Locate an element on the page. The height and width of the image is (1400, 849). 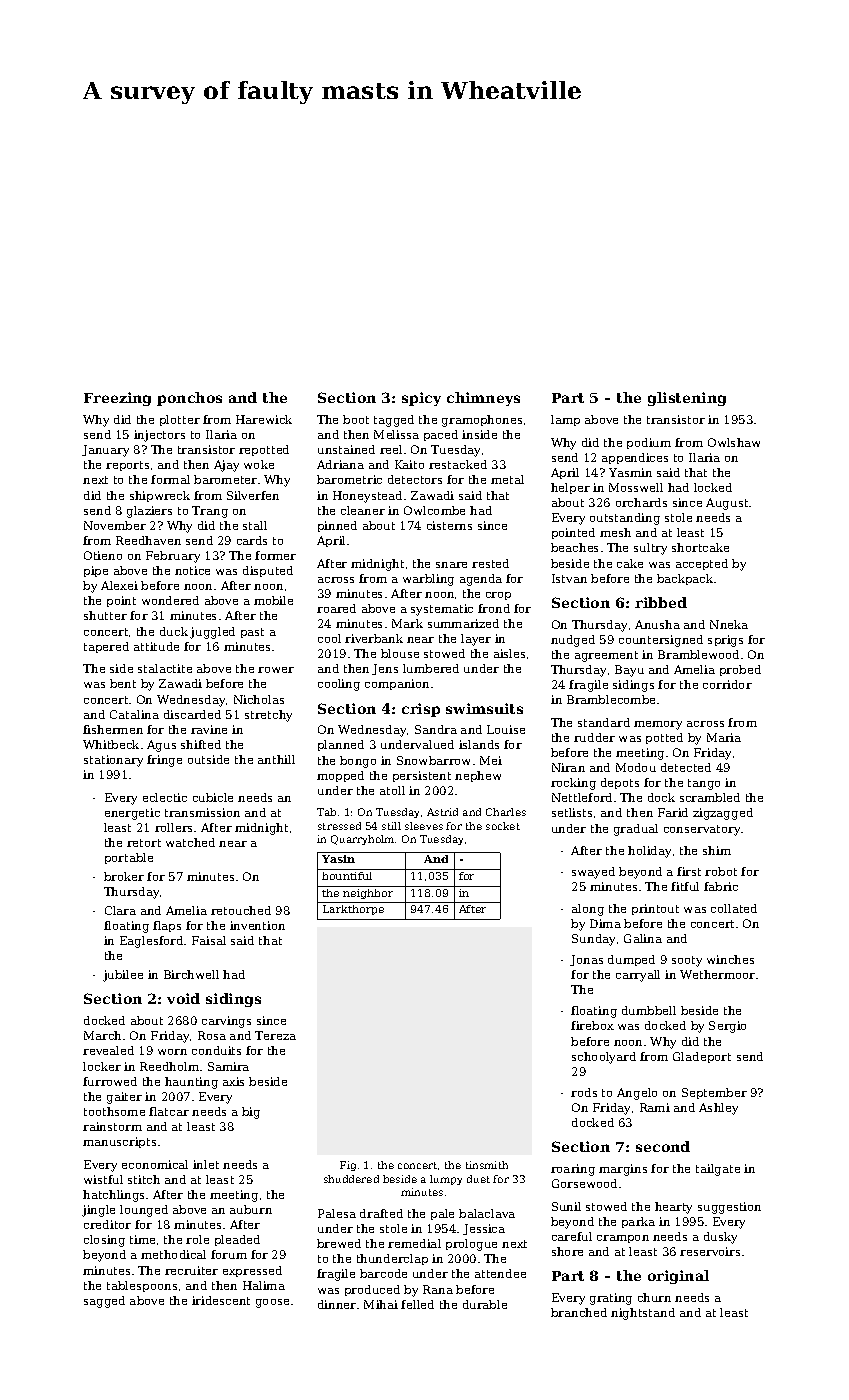
September is located at coordinates (714, 1093).
